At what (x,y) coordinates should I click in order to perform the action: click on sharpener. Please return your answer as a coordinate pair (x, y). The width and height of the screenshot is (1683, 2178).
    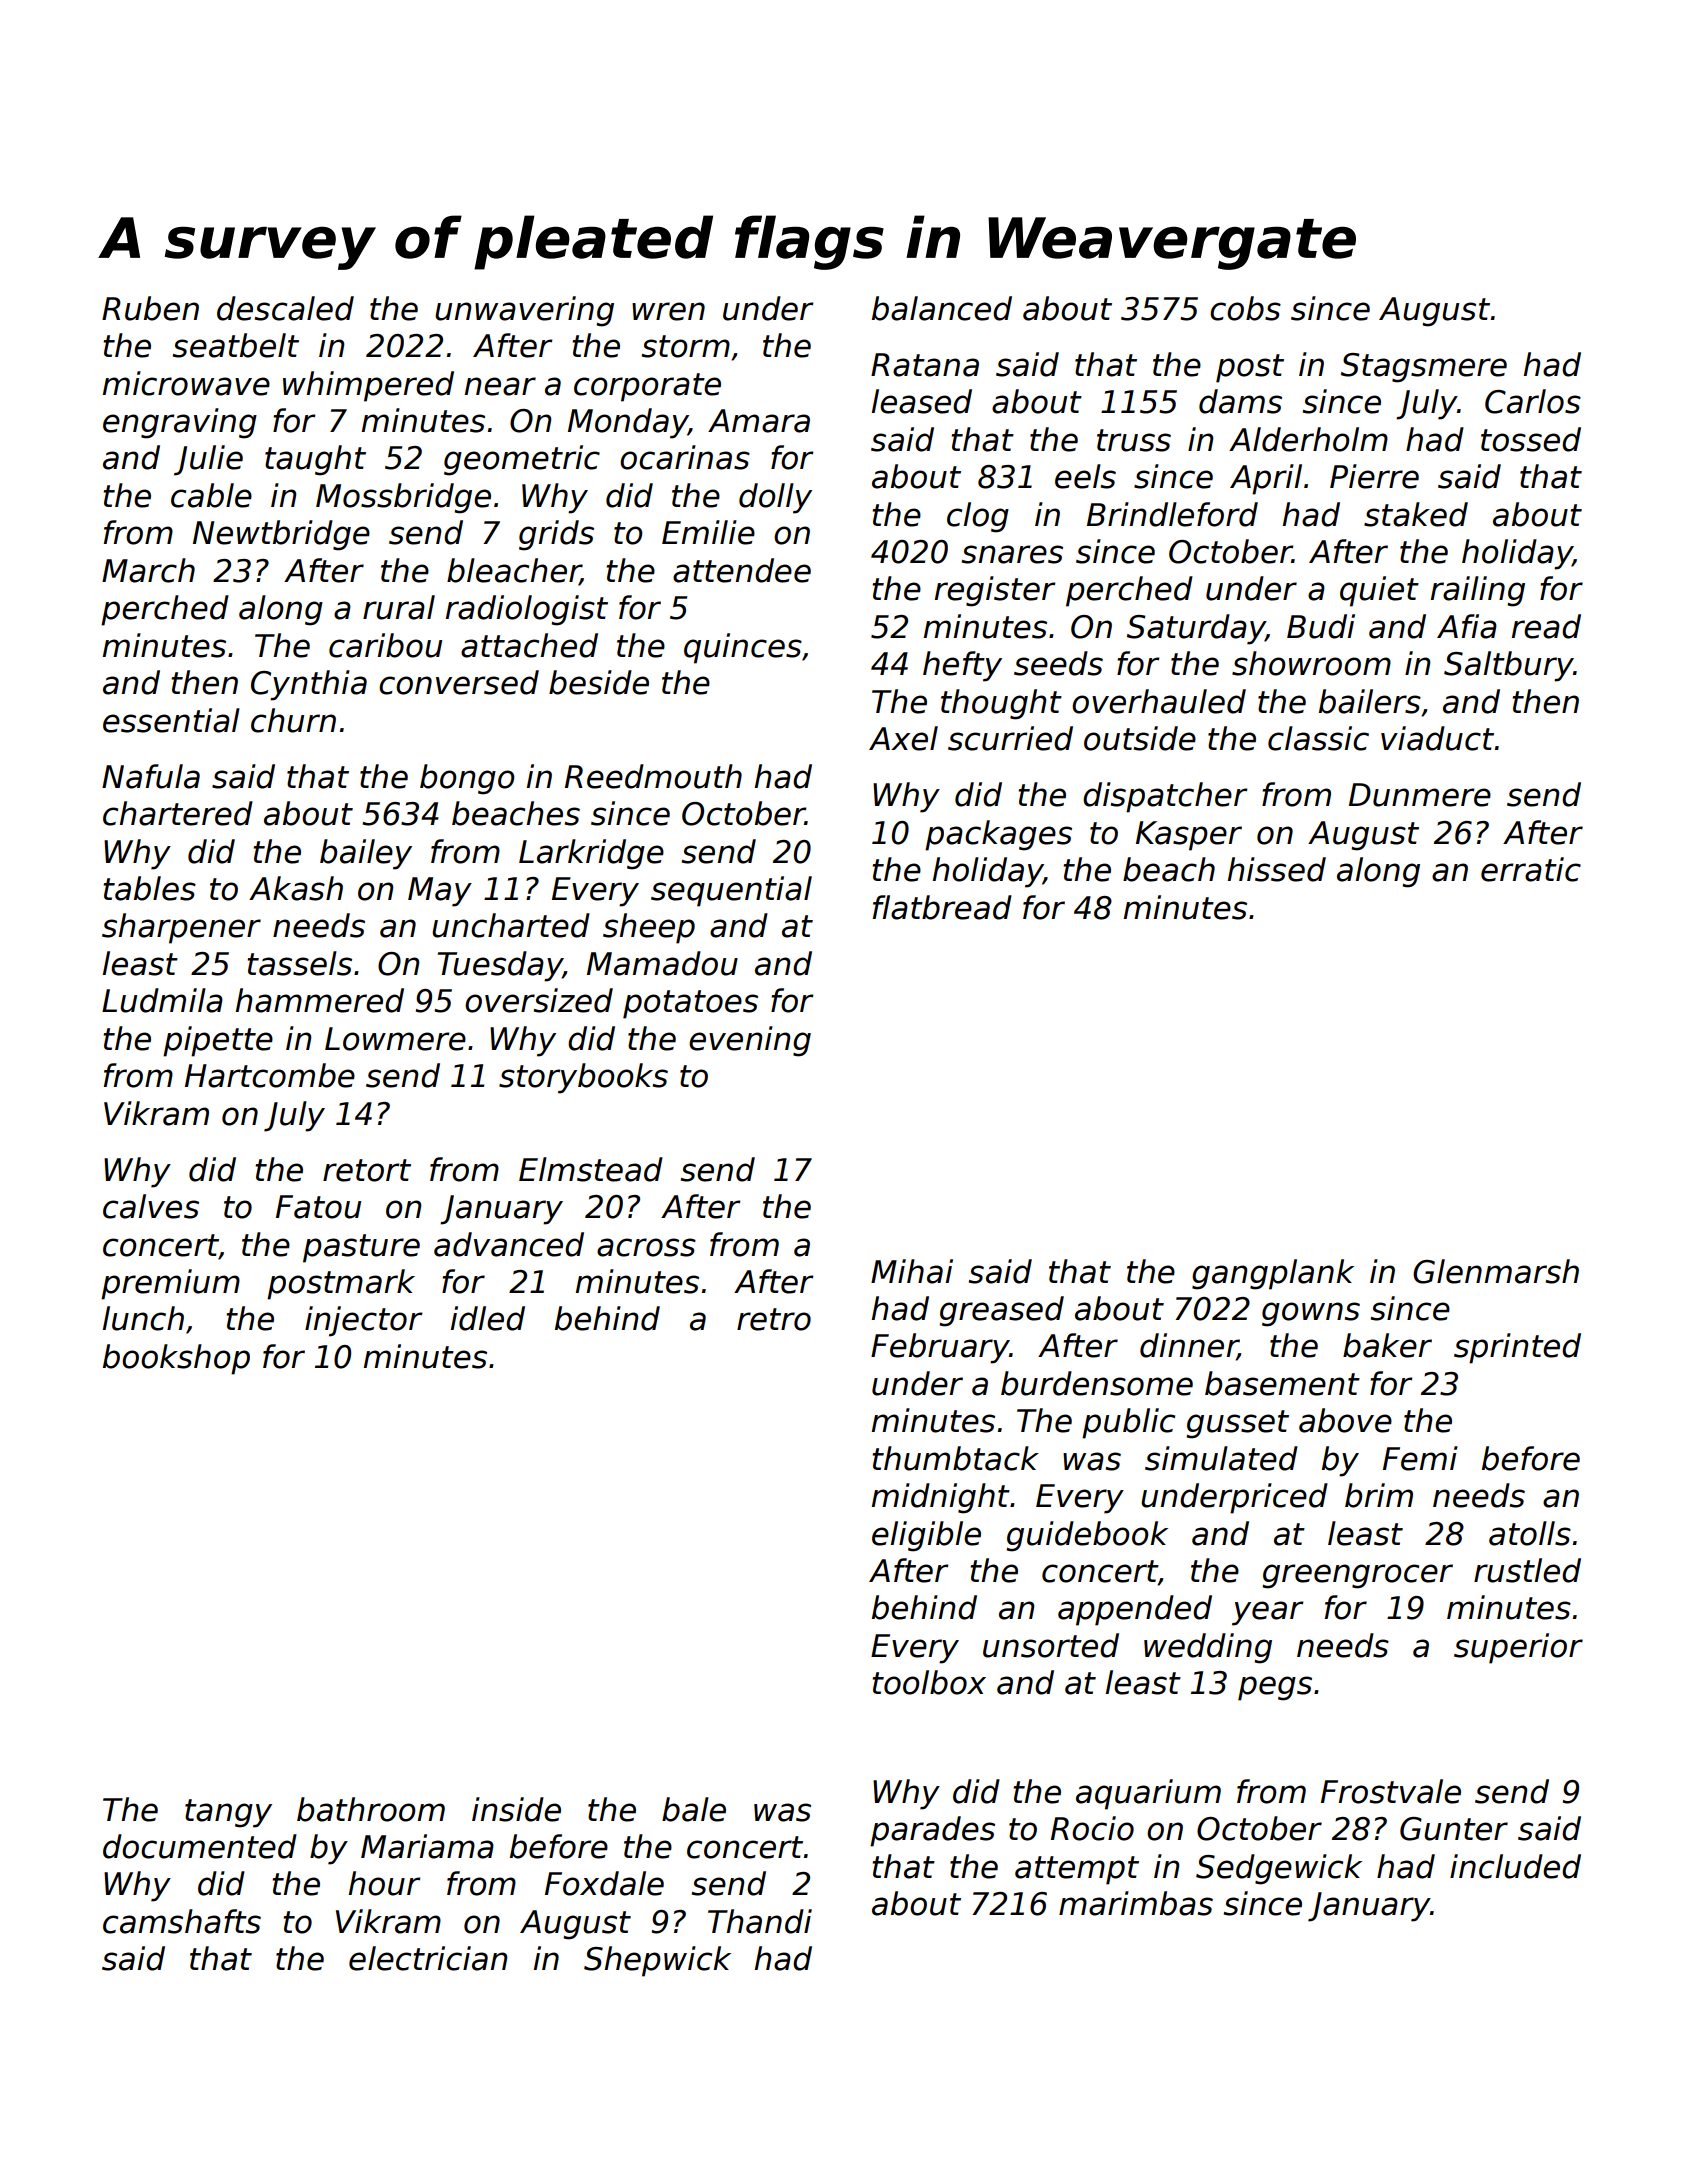
    Looking at the image, I should click on (181, 928).
